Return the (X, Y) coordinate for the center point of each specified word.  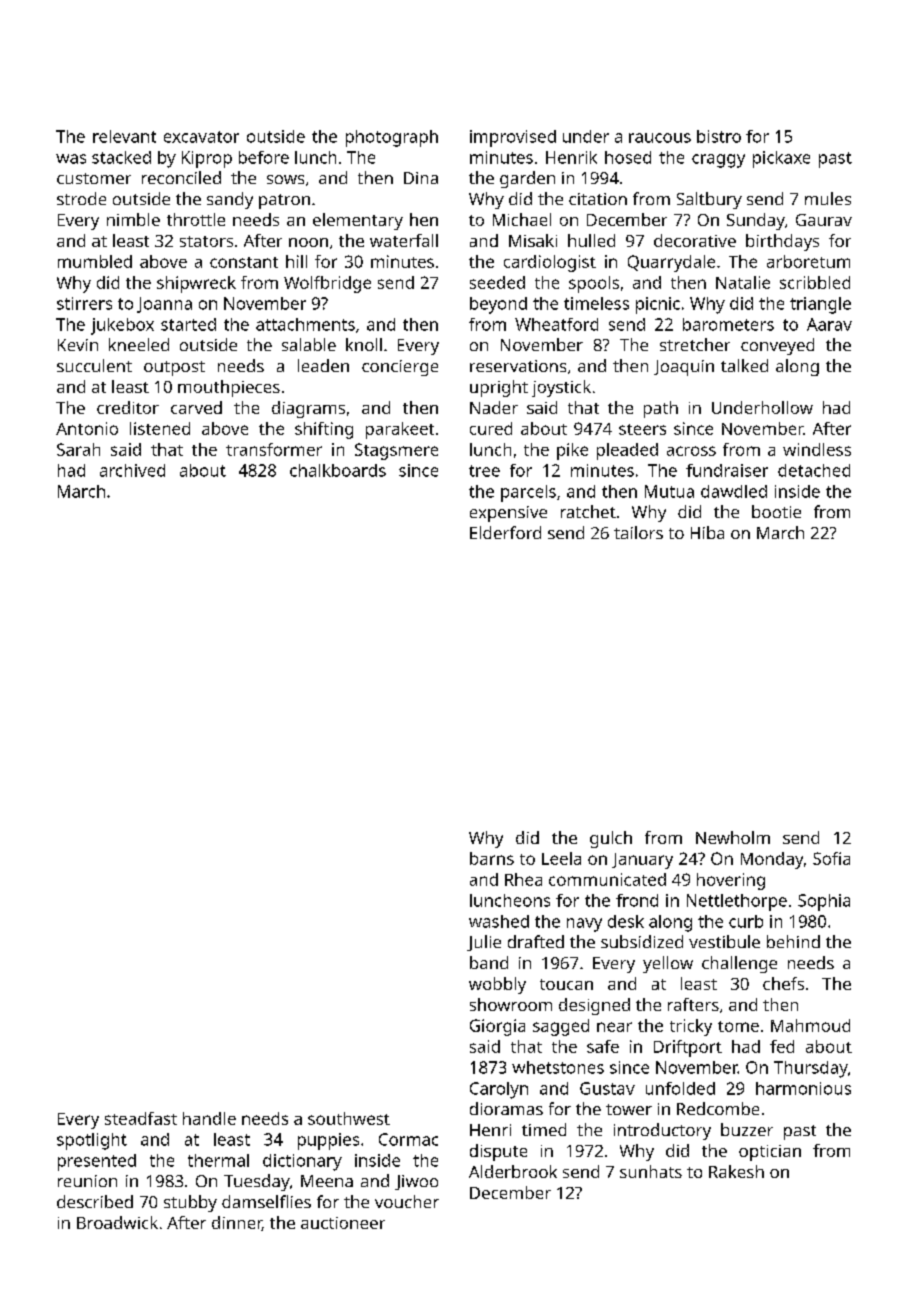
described (95, 1201)
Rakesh (736, 1171)
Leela (561, 858)
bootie (776, 511)
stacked (121, 157)
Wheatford (556, 324)
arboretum (808, 261)
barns (492, 858)
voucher (407, 1201)
